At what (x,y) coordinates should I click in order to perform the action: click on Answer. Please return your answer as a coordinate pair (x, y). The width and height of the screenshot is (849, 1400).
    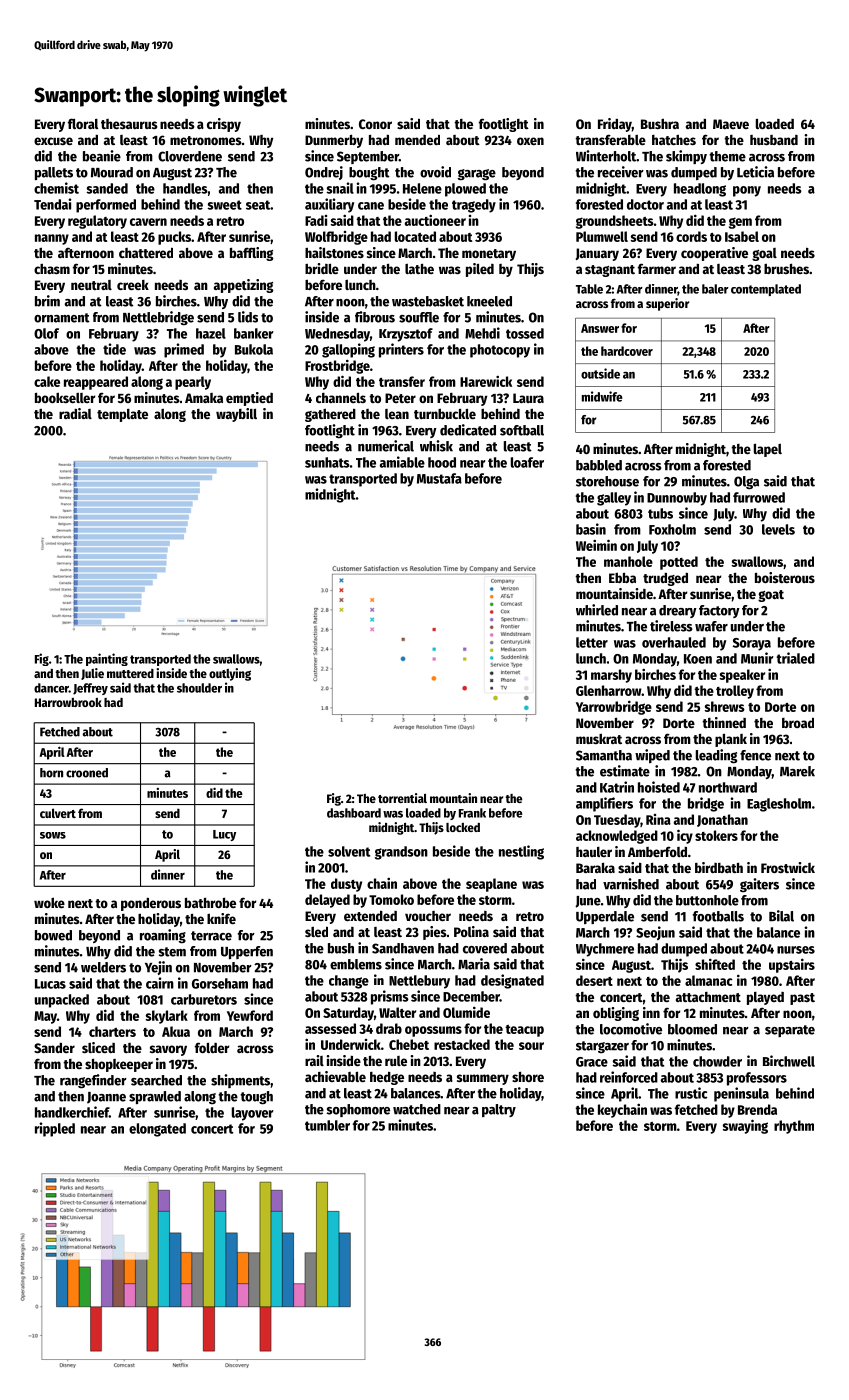
    Looking at the image, I should click on (600, 328).
